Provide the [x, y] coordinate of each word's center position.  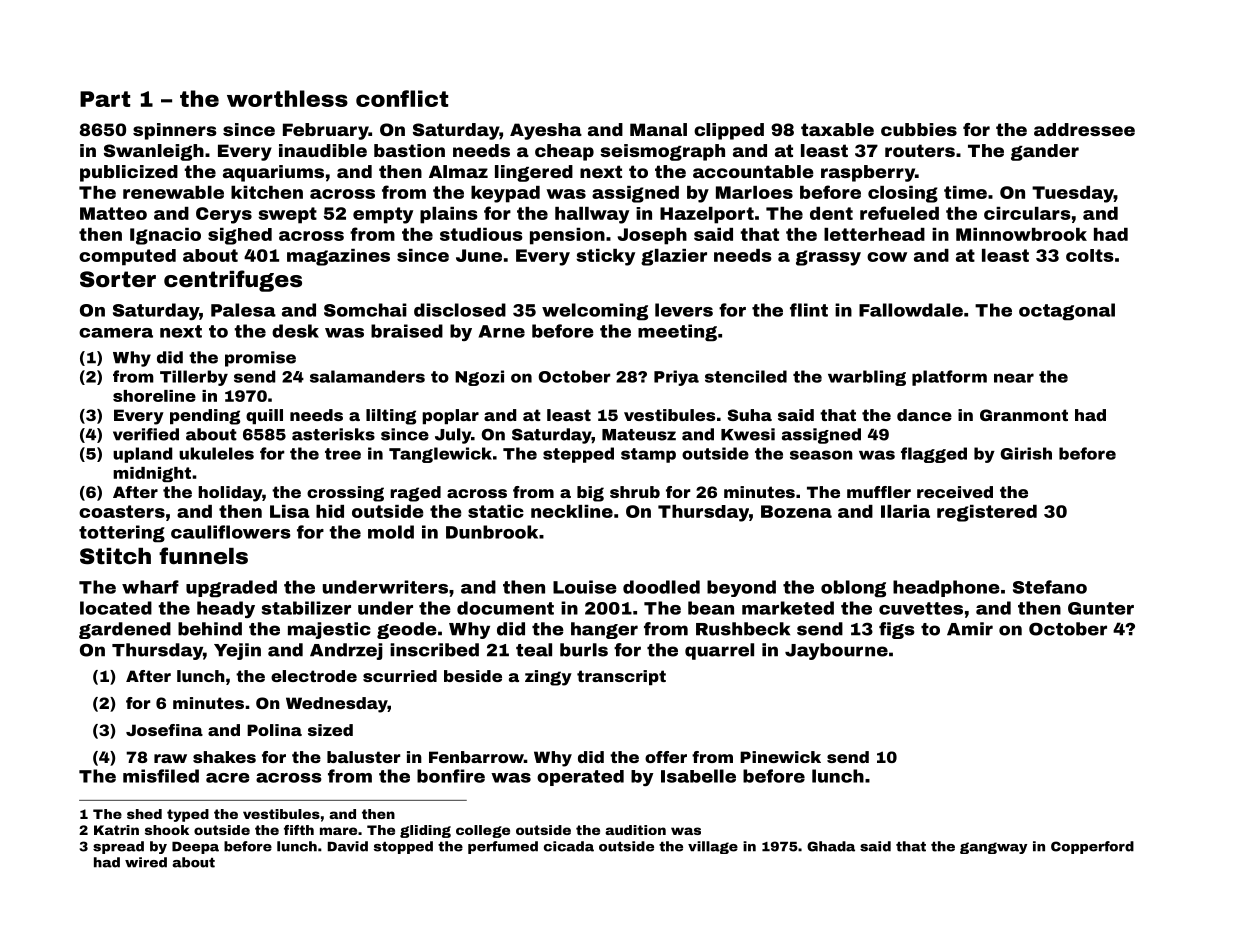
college [483, 831]
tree [343, 454]
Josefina [164, 730]
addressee [1084, 129]
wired [146, 862]
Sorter [118, 279]
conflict [402, 98]
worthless [287, 98]
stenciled [746, 376]
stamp [648, 455]
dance [924, 415]
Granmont [1024, 415]
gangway [993, 848]
